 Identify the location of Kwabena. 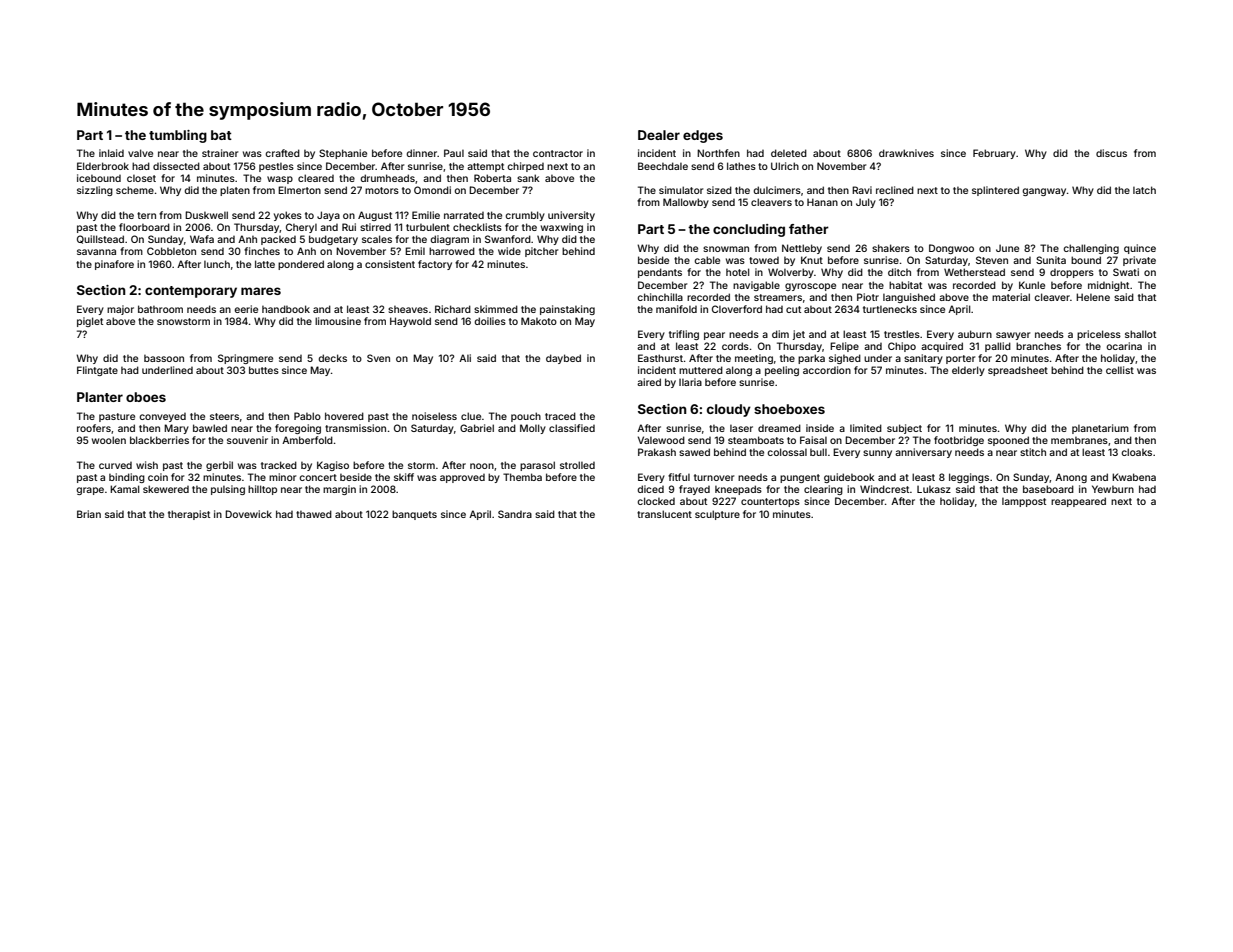
(1134, 477).
